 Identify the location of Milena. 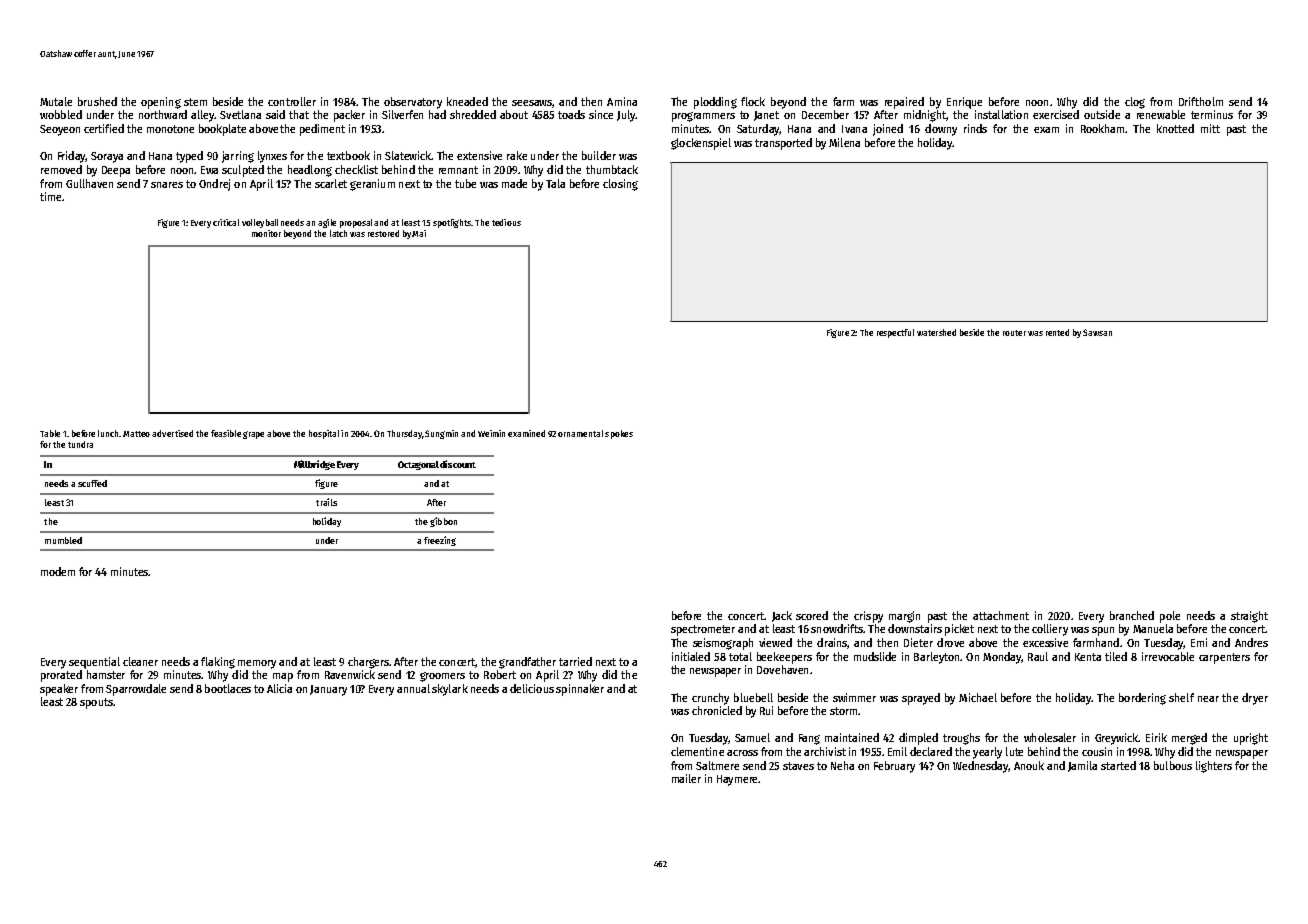
(844, 142).
